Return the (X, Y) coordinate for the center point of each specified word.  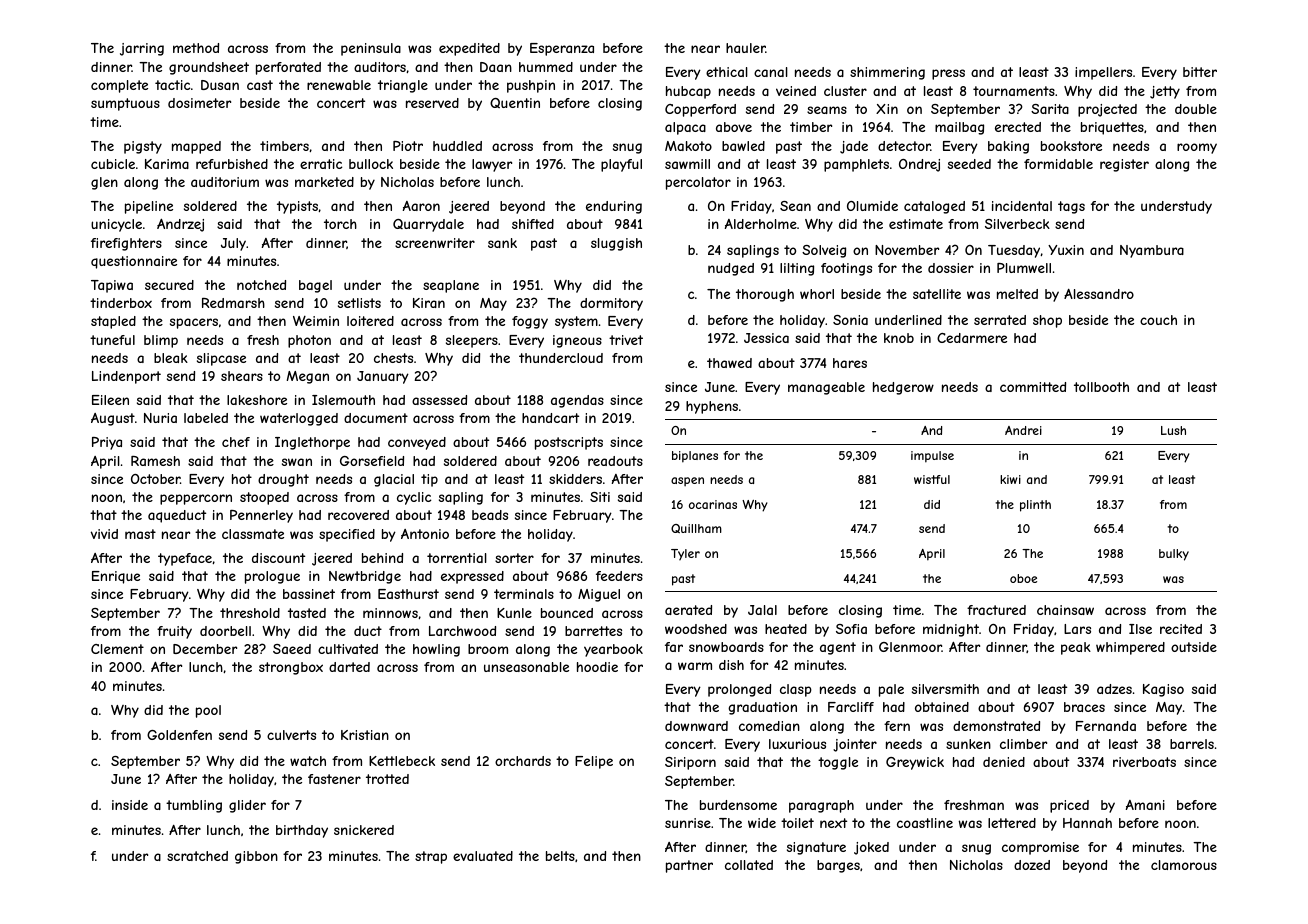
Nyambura (1152, 251)
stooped (264, 498)
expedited (469, 49)
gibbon (256, 857)
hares (850, 363)
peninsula (371, 49)
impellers (1103, 73)
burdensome (738, 805)
